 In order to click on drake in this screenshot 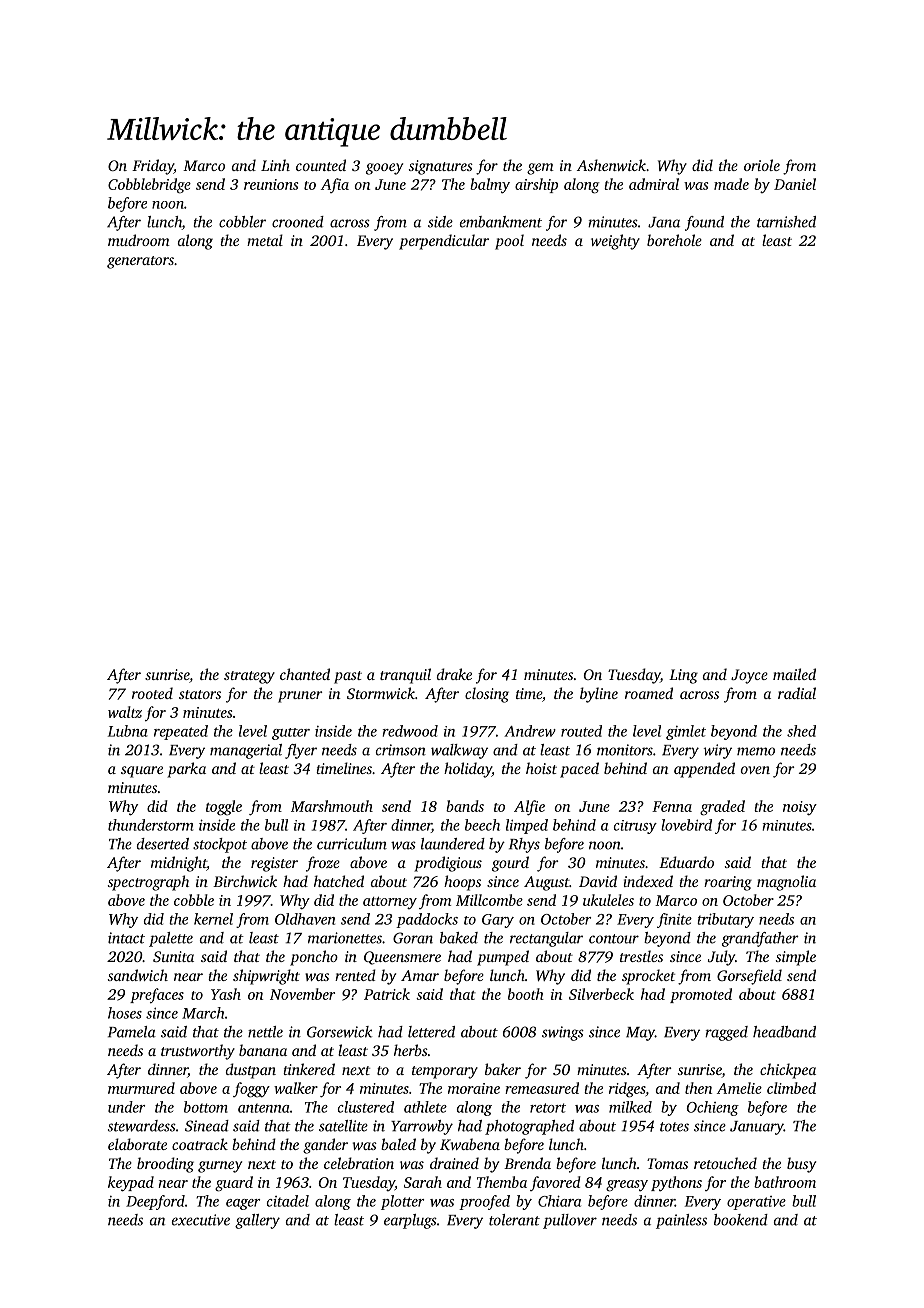, I will do `click(454, 674)`.
